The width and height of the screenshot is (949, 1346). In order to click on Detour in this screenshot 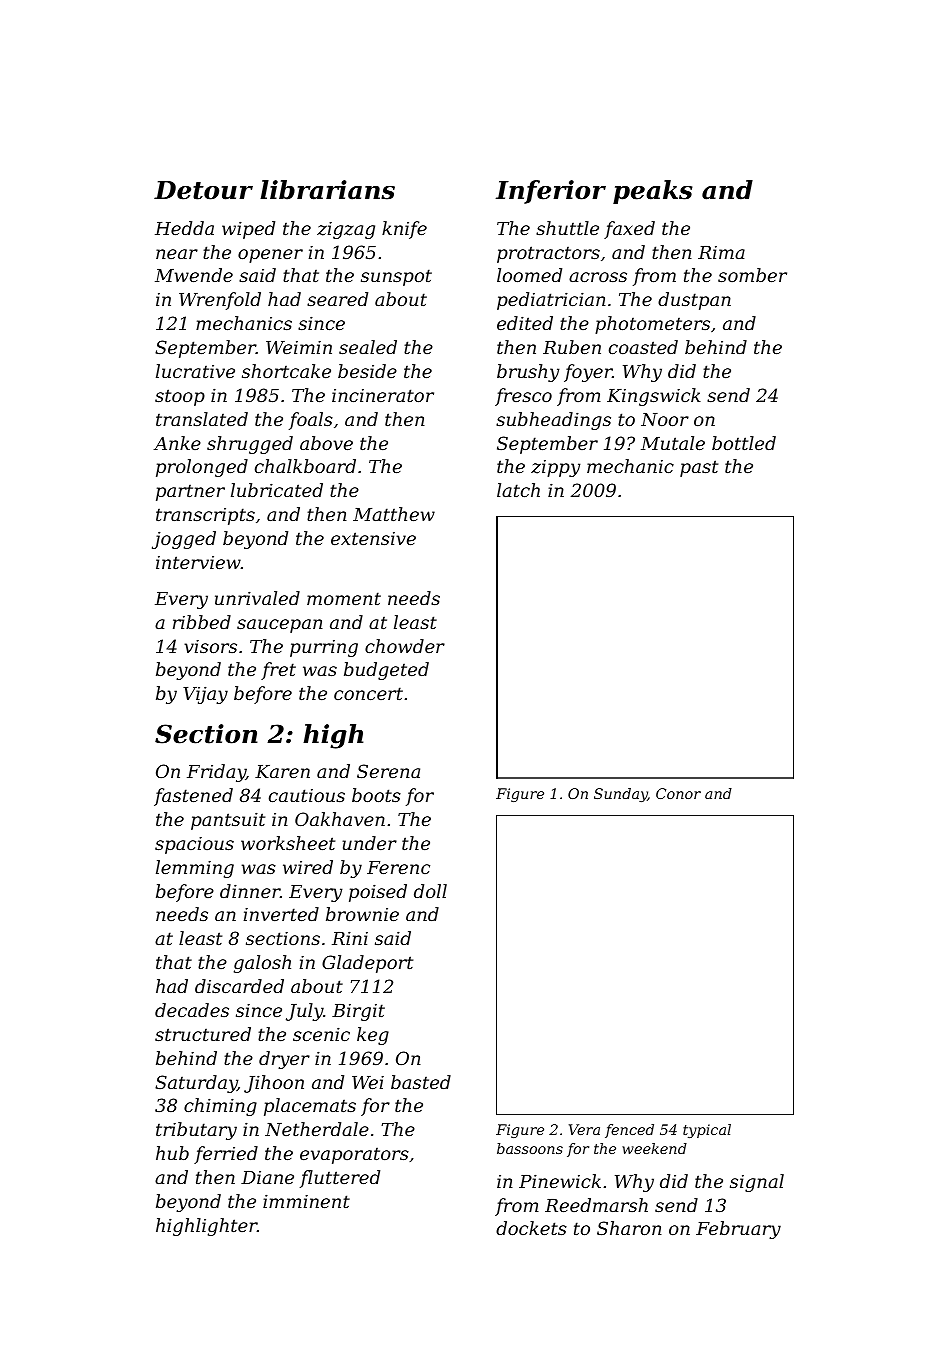, I will do `click(203, 190)`.
